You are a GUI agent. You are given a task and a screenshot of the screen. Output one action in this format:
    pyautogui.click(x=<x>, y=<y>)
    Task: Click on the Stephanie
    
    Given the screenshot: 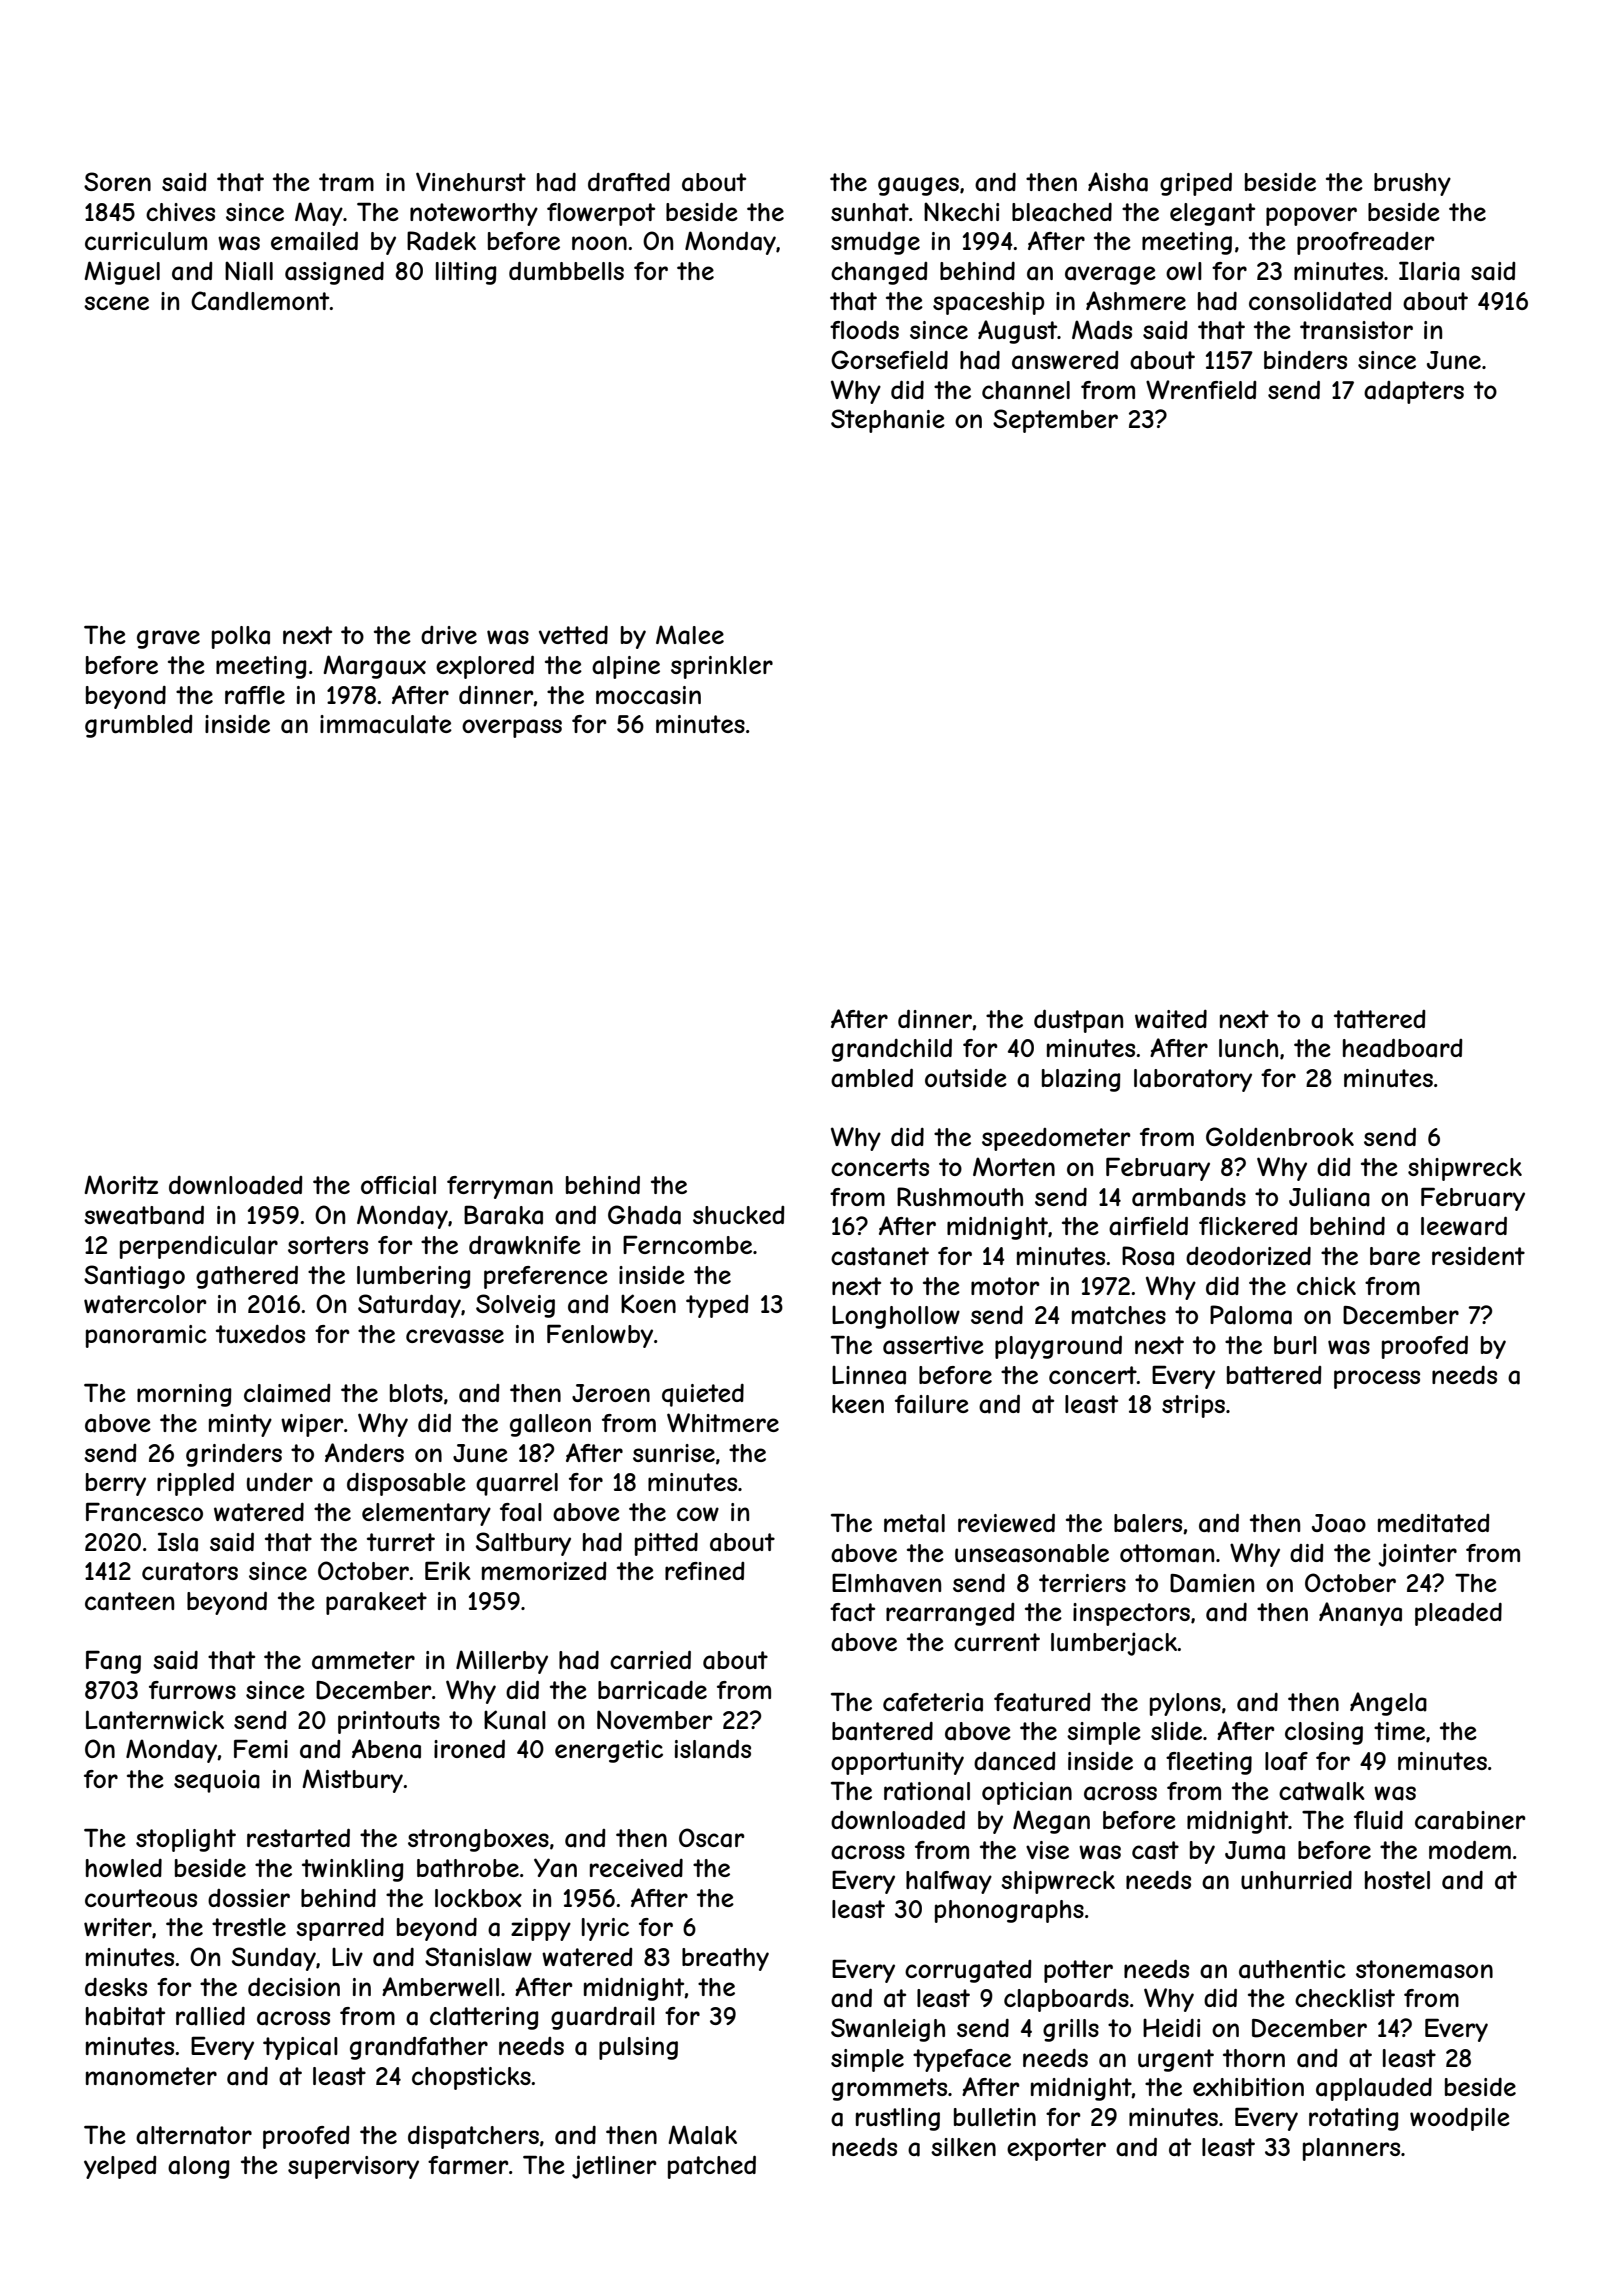 What is the action you would take?
    pyautogui.click(x=888, y=421)
